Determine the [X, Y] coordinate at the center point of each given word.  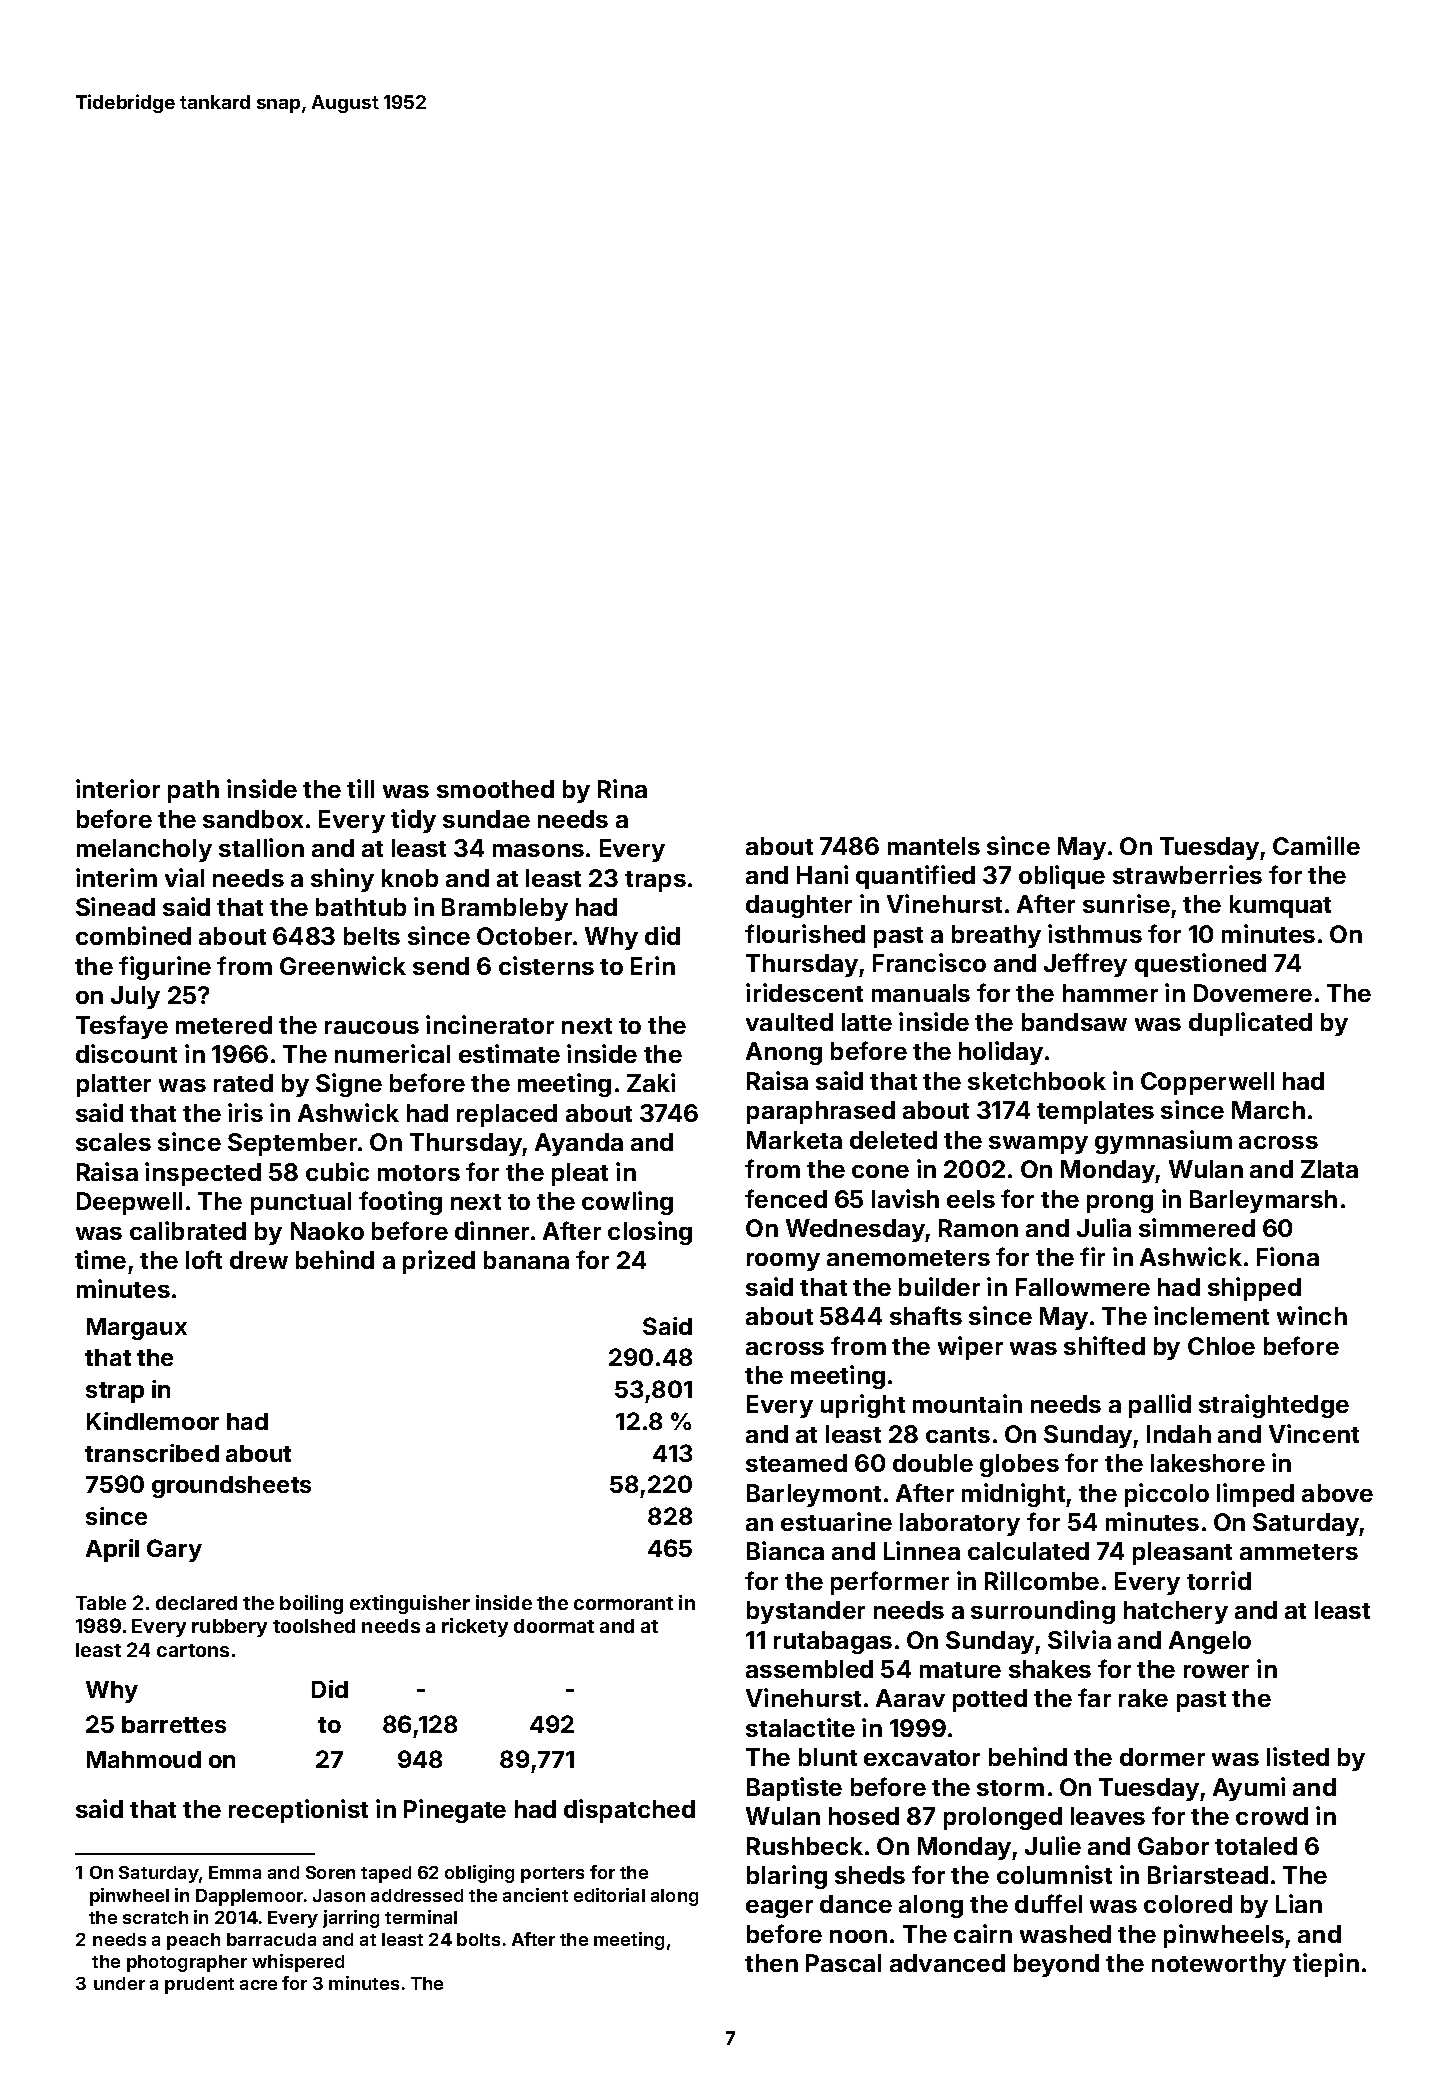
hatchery [1176, 1612]
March [1268, 1110]
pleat [580, 1174]
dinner [492, 1230]
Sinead [115, 906]
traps [655, 881]
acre [258, 1985]
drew [259, 1260]
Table [101, 1603]
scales [113, 1142]
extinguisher [410, 1604]
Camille [1316, 845]
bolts [478, 1939]
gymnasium [1163, 1142]
